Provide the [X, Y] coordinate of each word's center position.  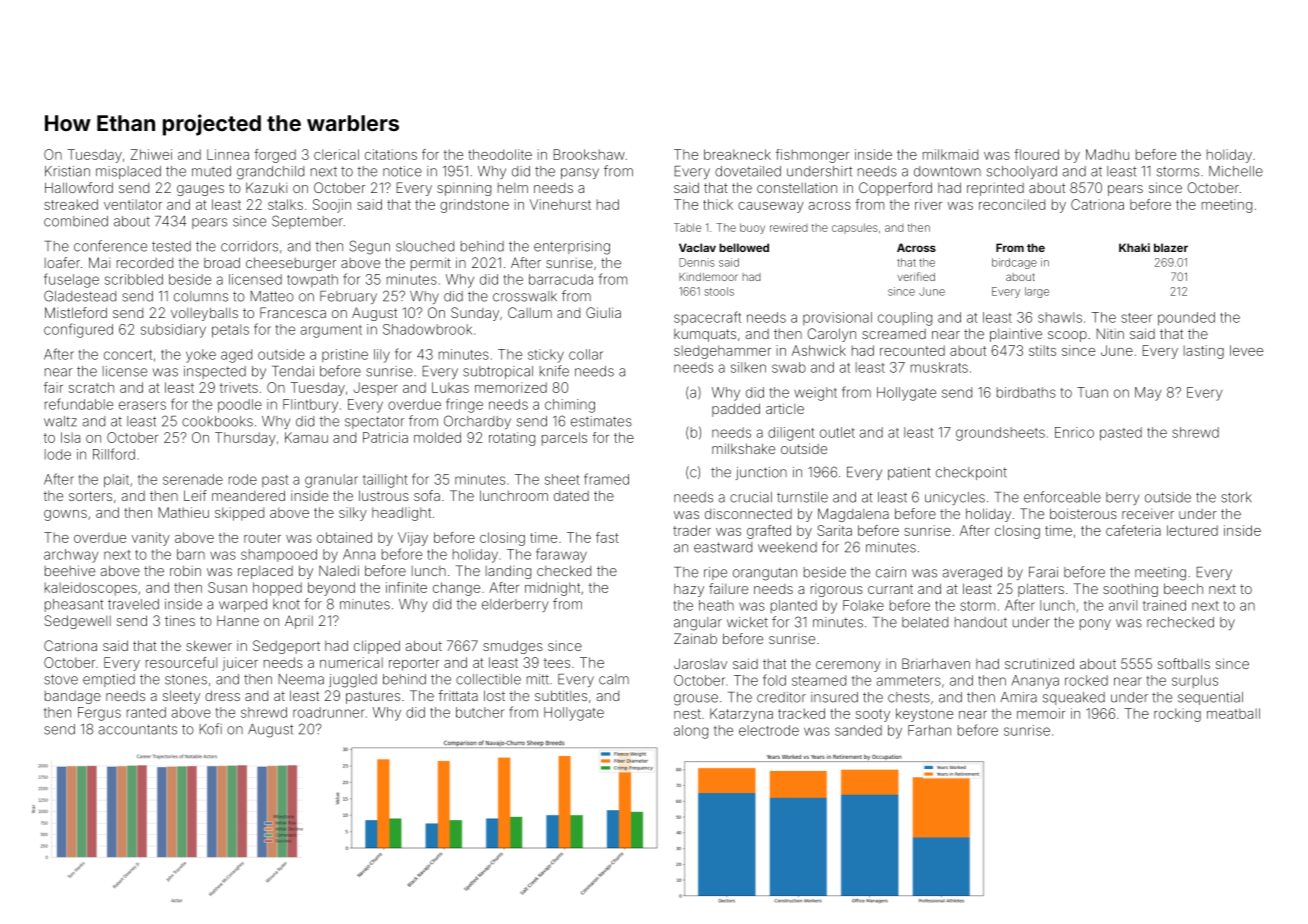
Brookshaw [589, 154]
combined [76, 221]
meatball [1233, 713]
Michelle [1236, 171]
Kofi [211, 729]
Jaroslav [700, 663]
